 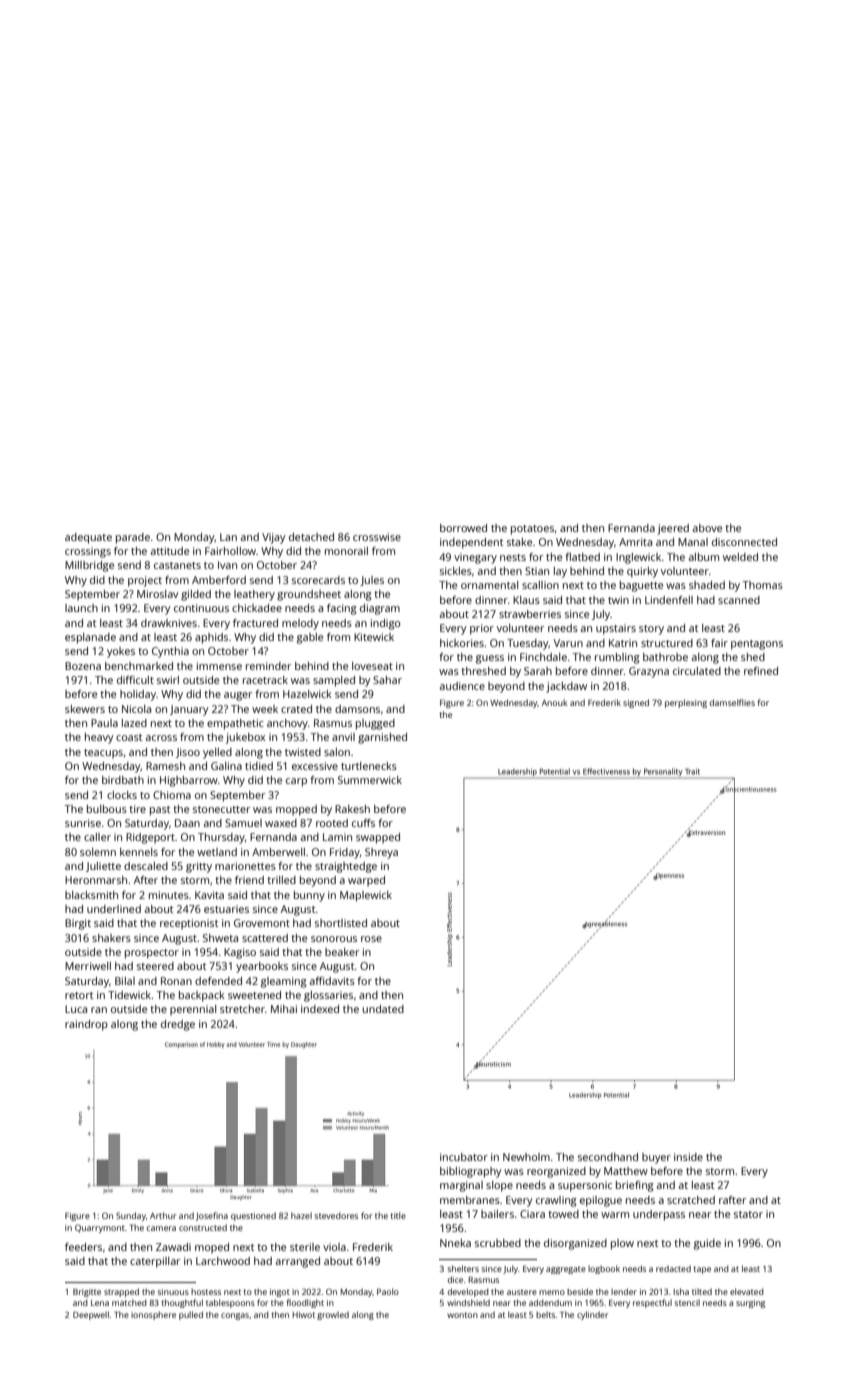 What do you see at coordinates (732, 702) in the screenshot?
I see `damselflies` at bounding box center [732, 702].
